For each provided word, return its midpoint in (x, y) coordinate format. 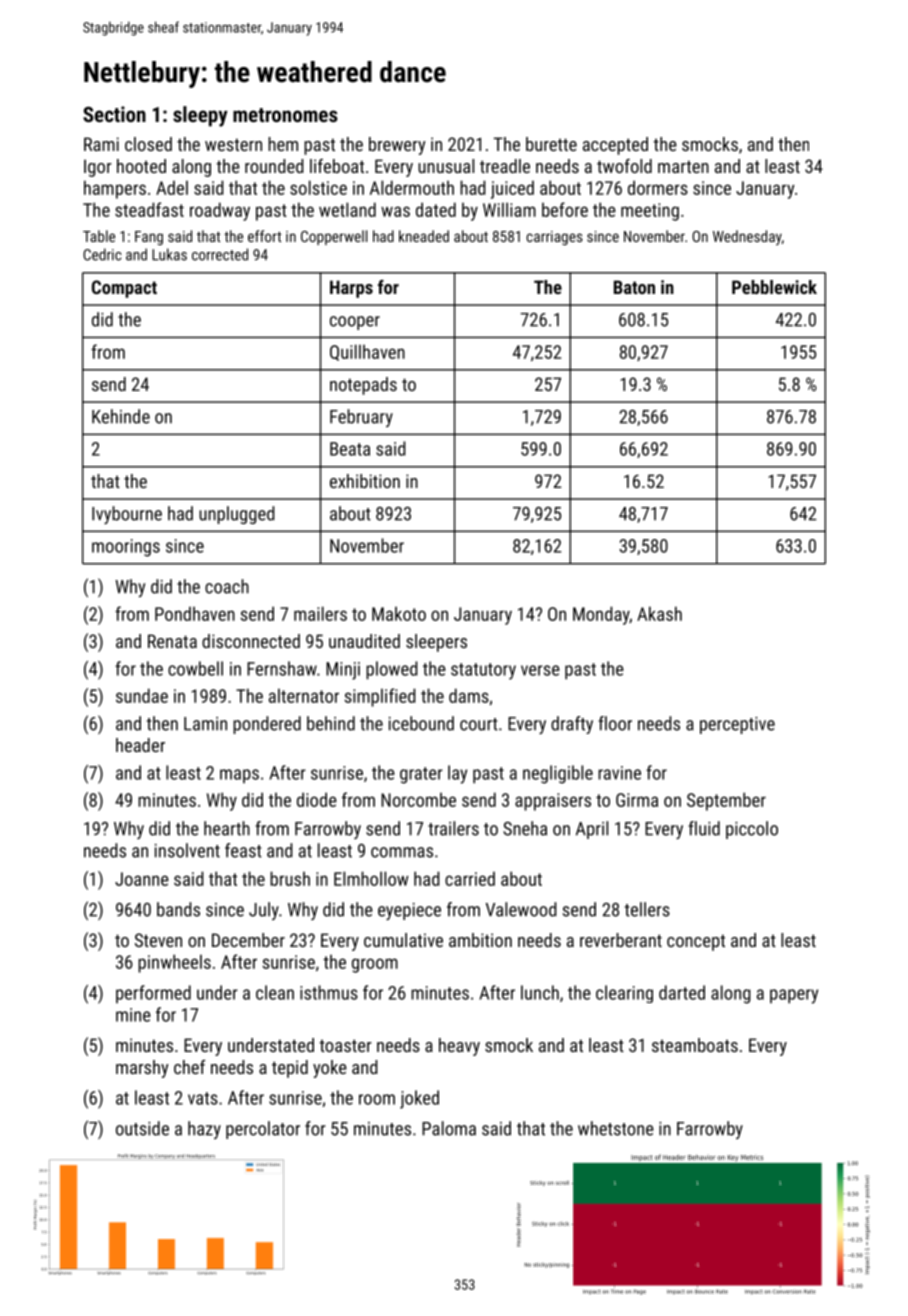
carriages (554, 238)
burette (551, 144)
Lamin (205, 724)
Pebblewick (774, 287)
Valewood (521, 909)
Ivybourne (127, 515)
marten (683, 166)
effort (265, 236)
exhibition (365, 481)
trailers (453, 828)
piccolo (752, 830)
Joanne (142, 879)
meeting (650, 212)
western (233, 144)
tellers (647, 909)
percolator (263, 1130)
